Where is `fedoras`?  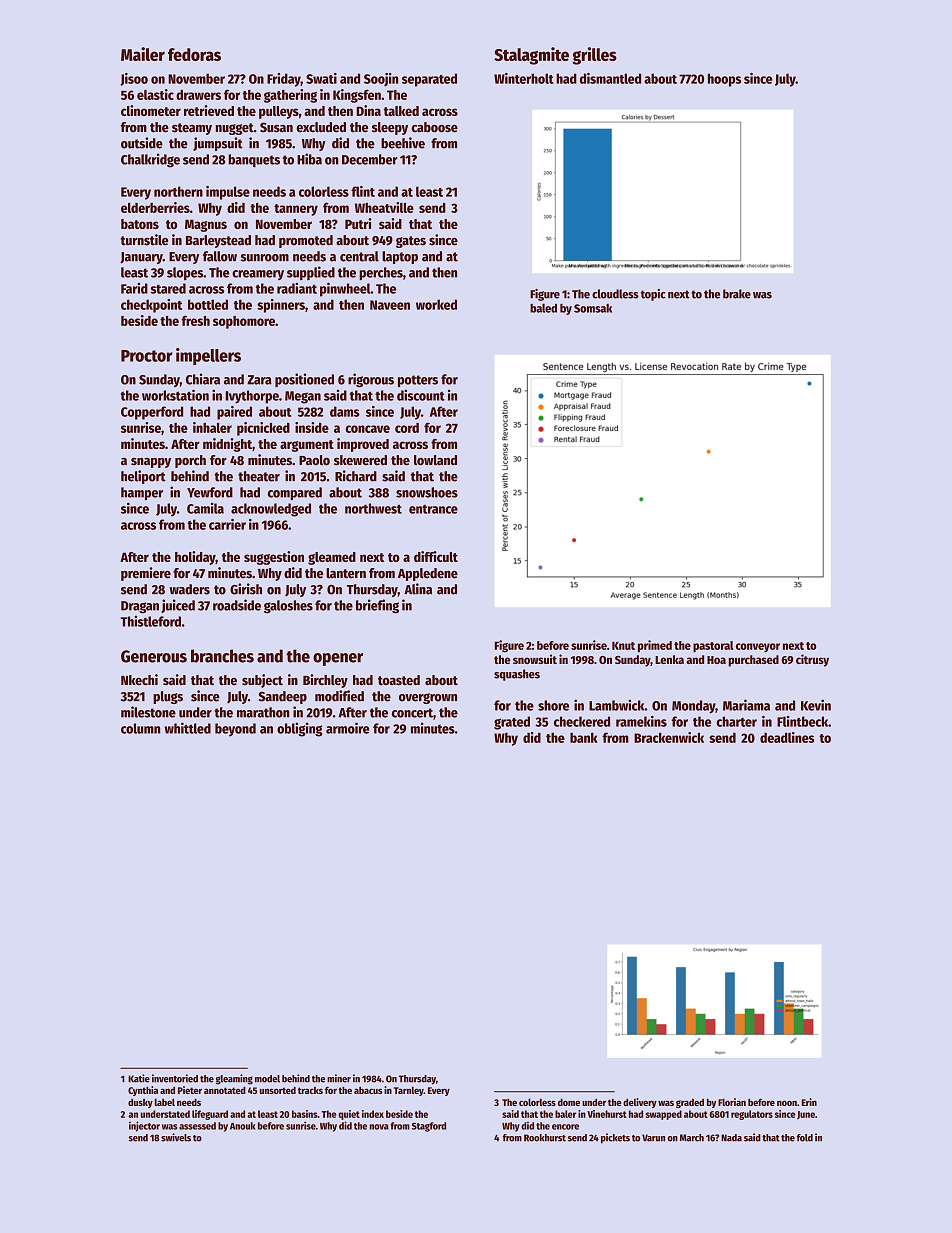
fedoras is located at coordinates (194, 54).
